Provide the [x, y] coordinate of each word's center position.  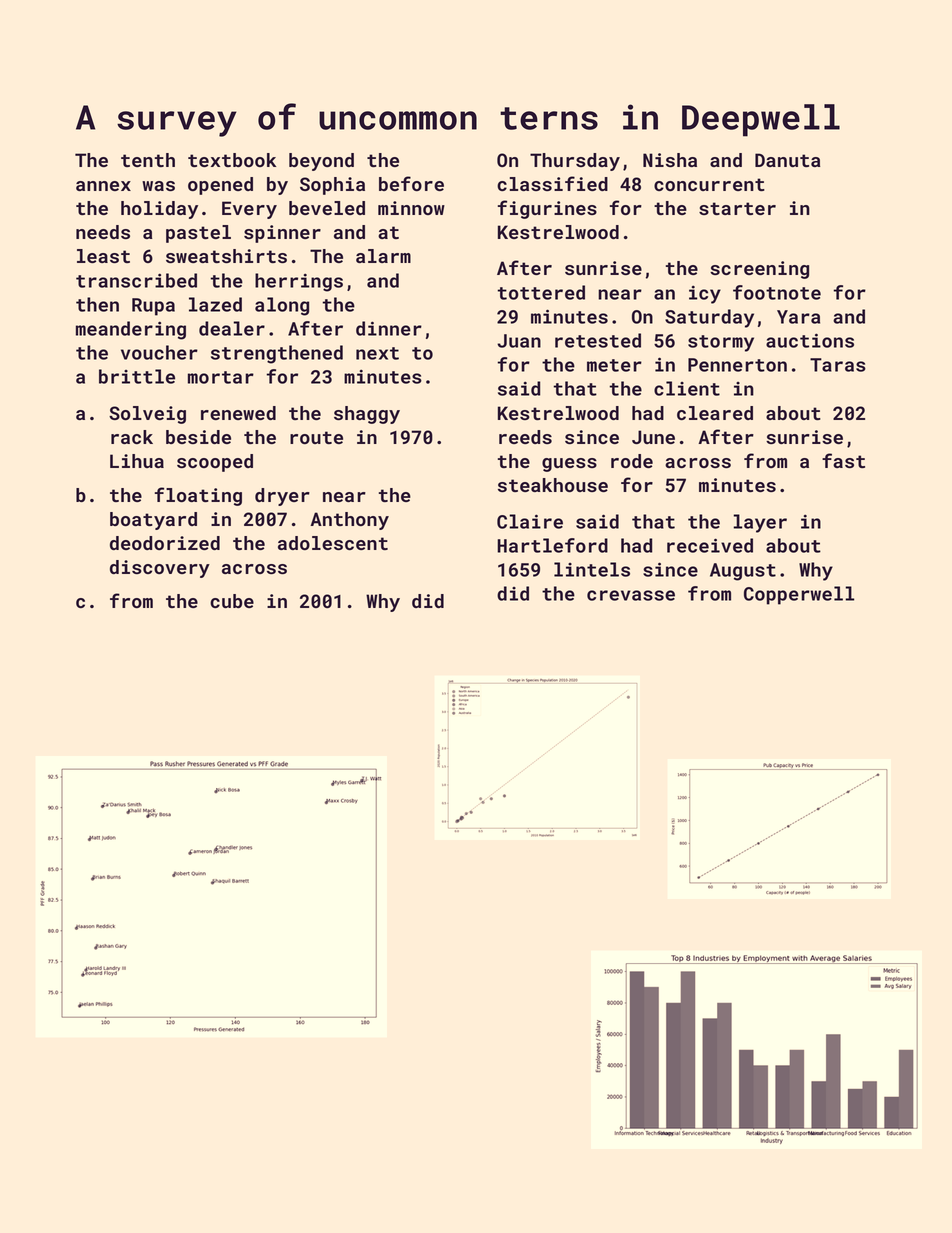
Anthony [349, 521]
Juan [519, 341]
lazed [215, 304]
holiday [159, 210]
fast [843, 460]
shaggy [367, 415]
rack [132, 437]
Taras [838, 365]
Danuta [787, 160]
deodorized [165, 543]
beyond [321, 162]
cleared [715, 413]
